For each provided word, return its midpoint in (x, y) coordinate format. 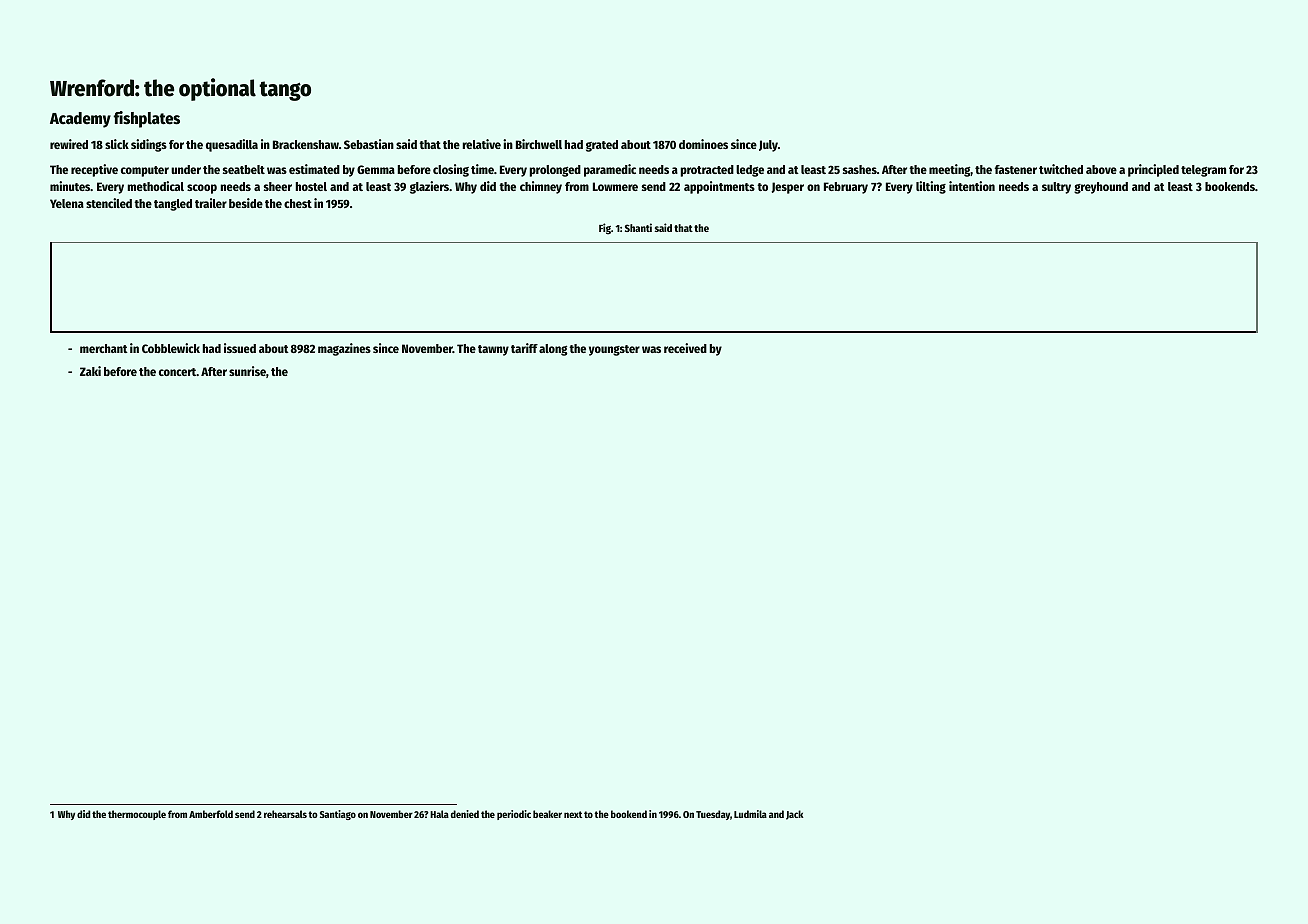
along (553, 350)
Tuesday (713, 815)
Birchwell (539, 144)
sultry (1056, 188)
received (685, 348)
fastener (1016, 169)
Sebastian (369, 144)
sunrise (247, 371)
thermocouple (137, 815)
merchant (104, 348)
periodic (514, 815)
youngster (614, 350)
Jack (795, 815)
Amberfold (211, 814)
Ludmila (750, 814)
